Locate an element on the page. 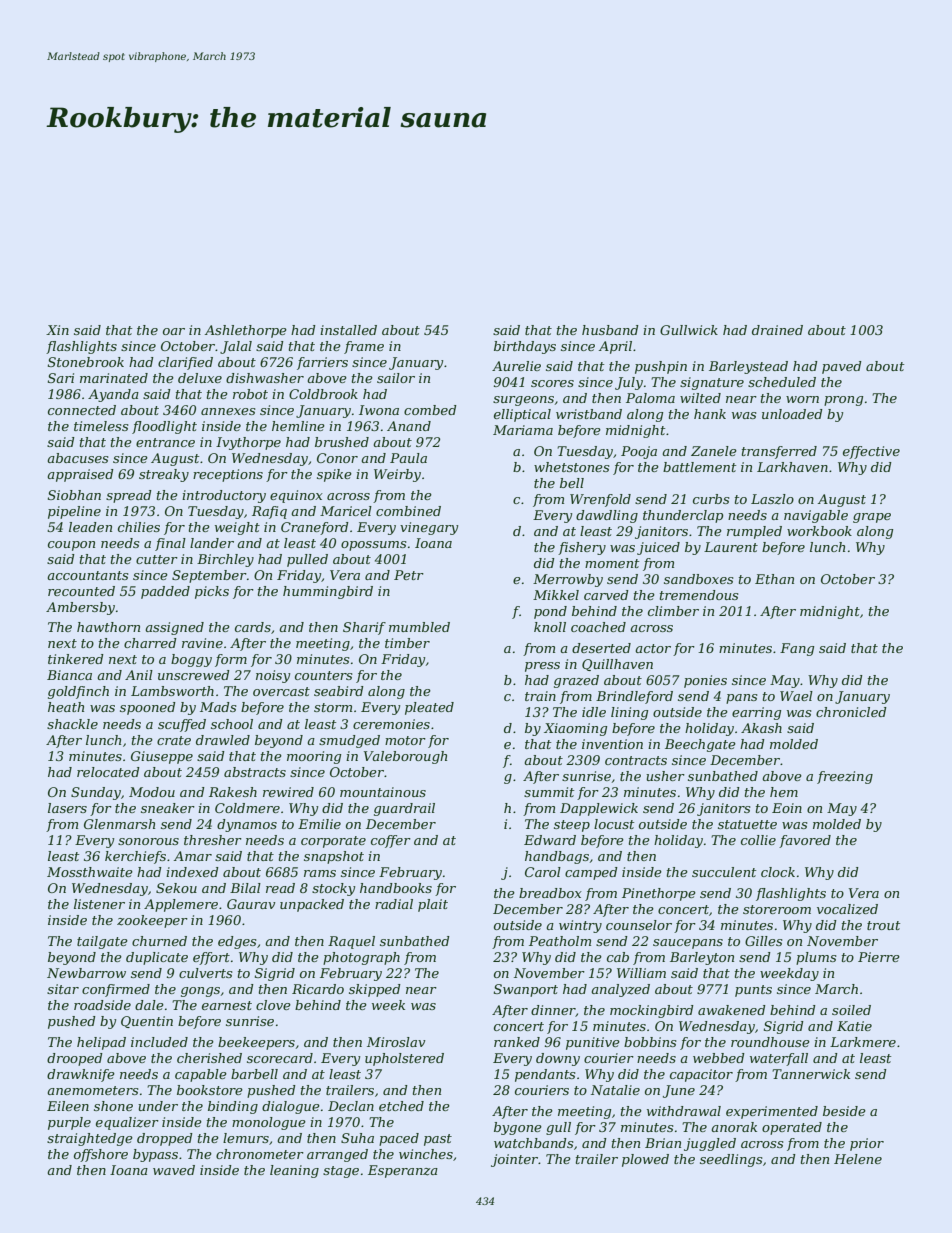  pendants is located at coordinates (545, 1075).
